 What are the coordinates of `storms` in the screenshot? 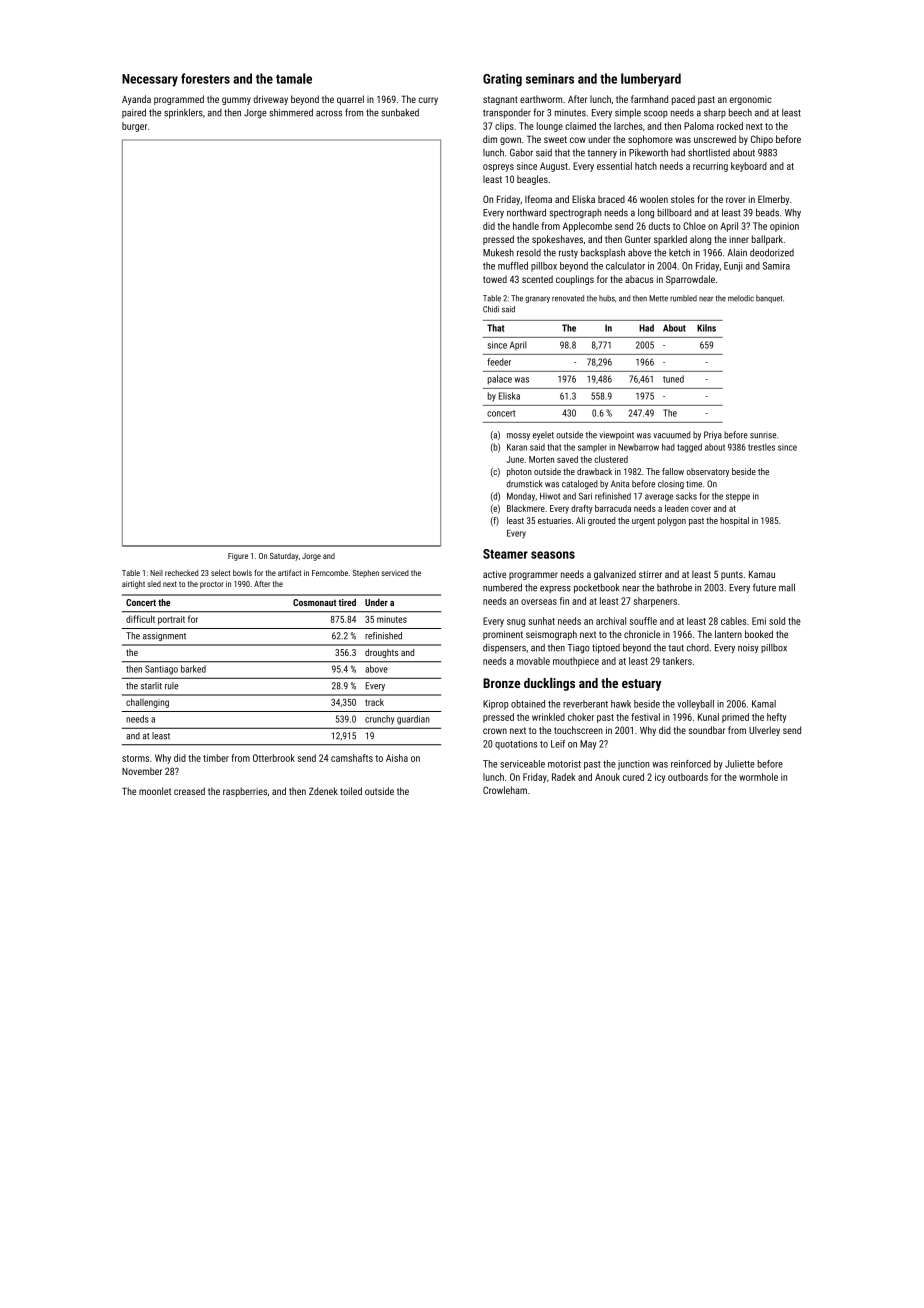 It's located at (135, 758).
